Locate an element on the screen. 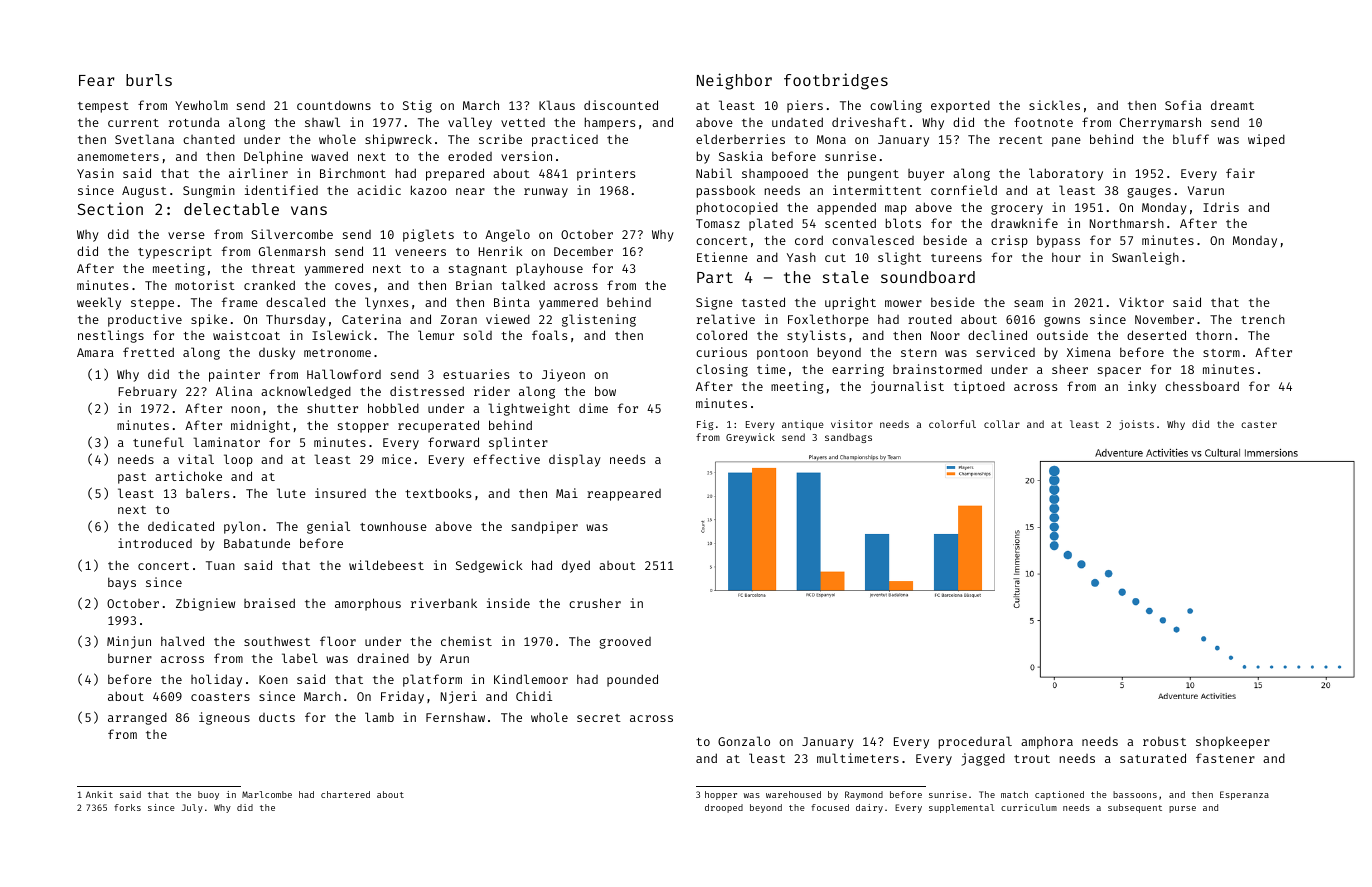  fastener is located at coordinates (1225, 758).
